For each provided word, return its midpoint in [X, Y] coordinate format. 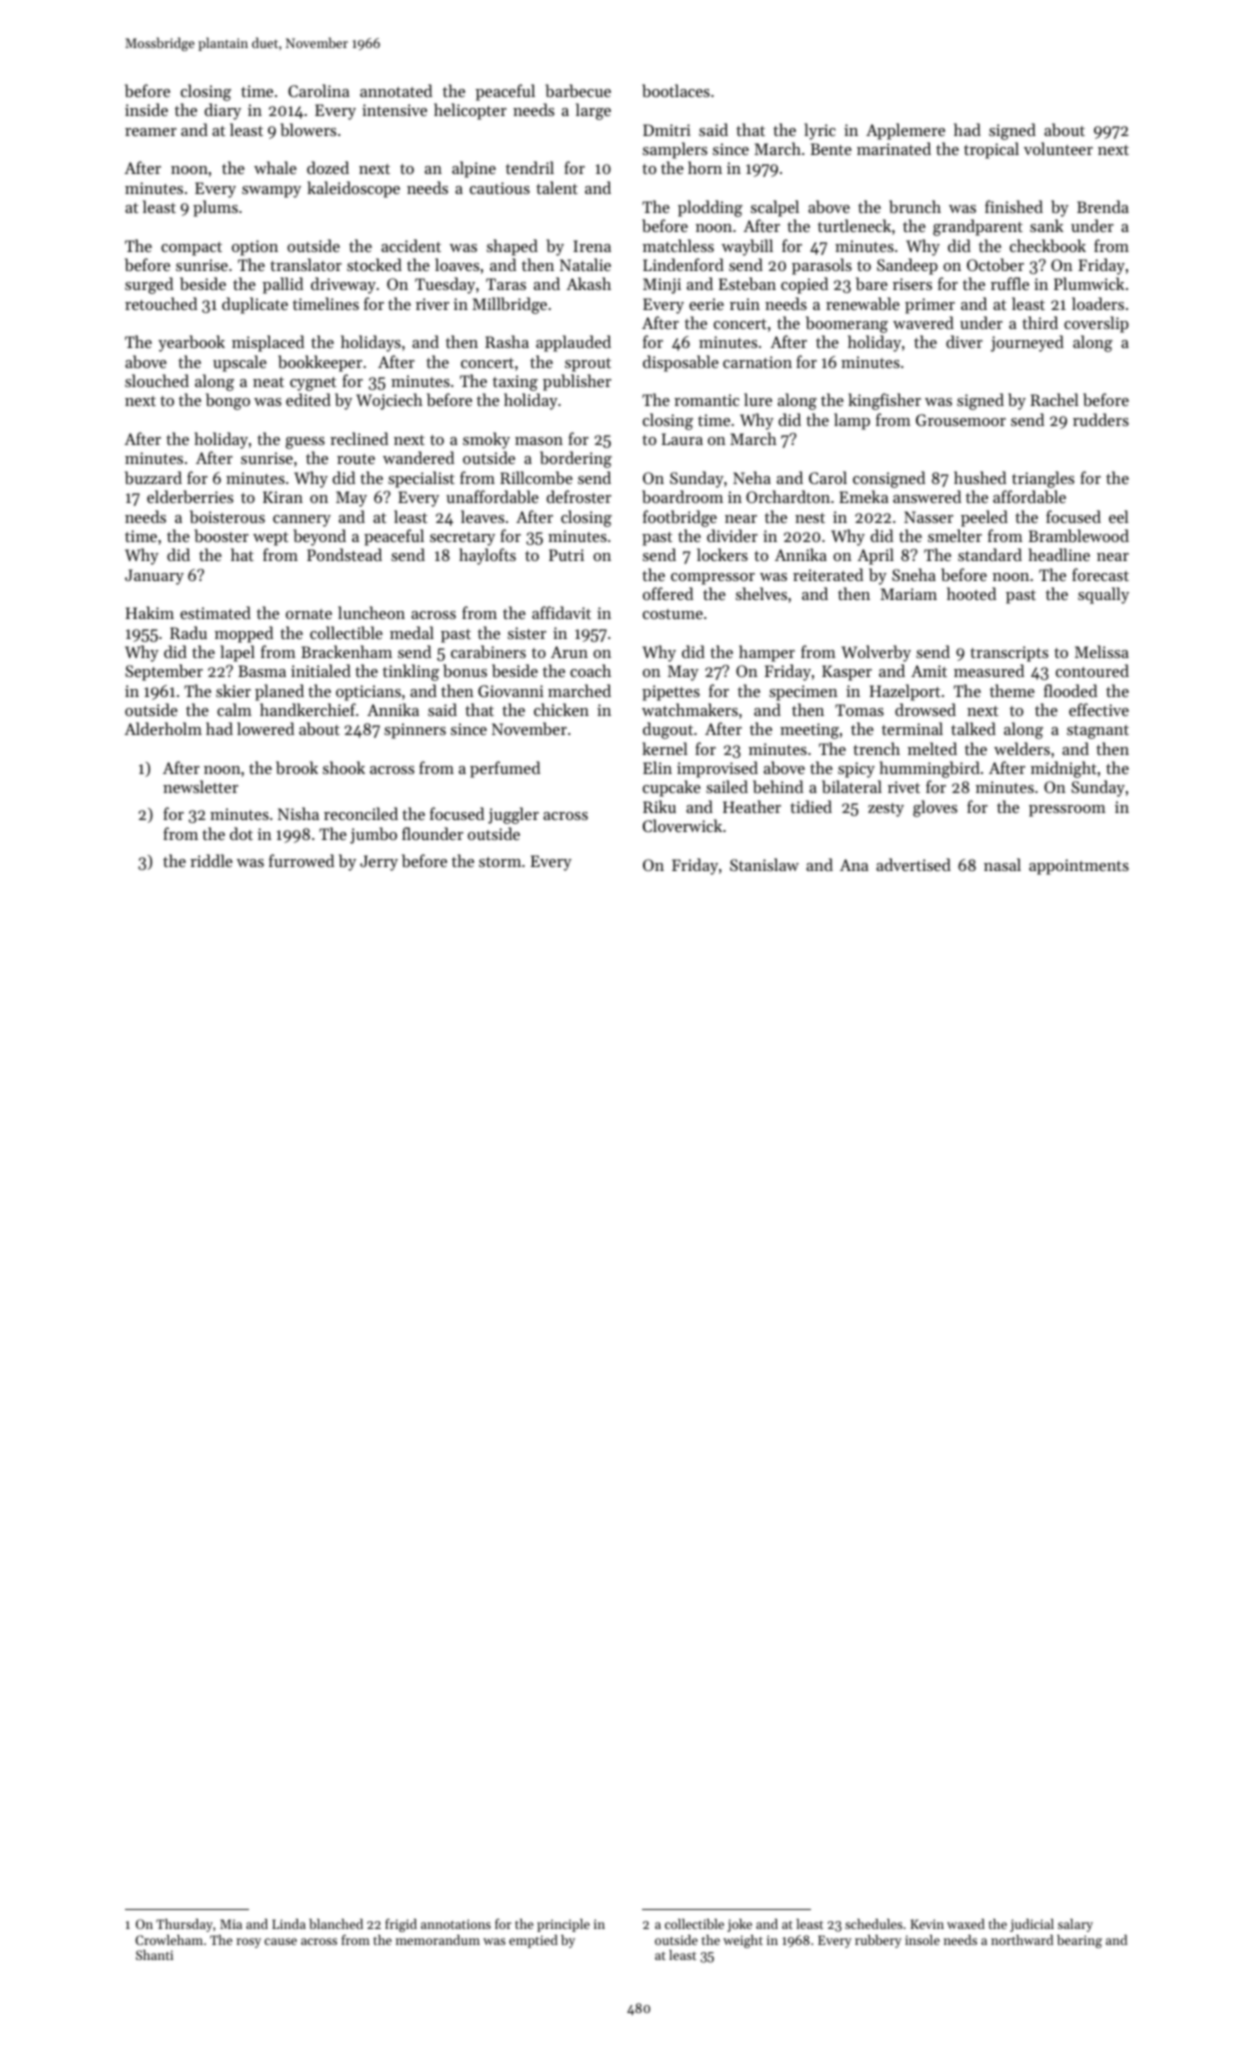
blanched [336, 1924]
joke [739, 1925]
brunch [915, 206]
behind [778, 786]
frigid [401, 1925]
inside [146, 109]
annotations [456, 1924]
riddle [211, 860]
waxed [966, 1924]
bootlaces [676, 90]
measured [989, 670]
